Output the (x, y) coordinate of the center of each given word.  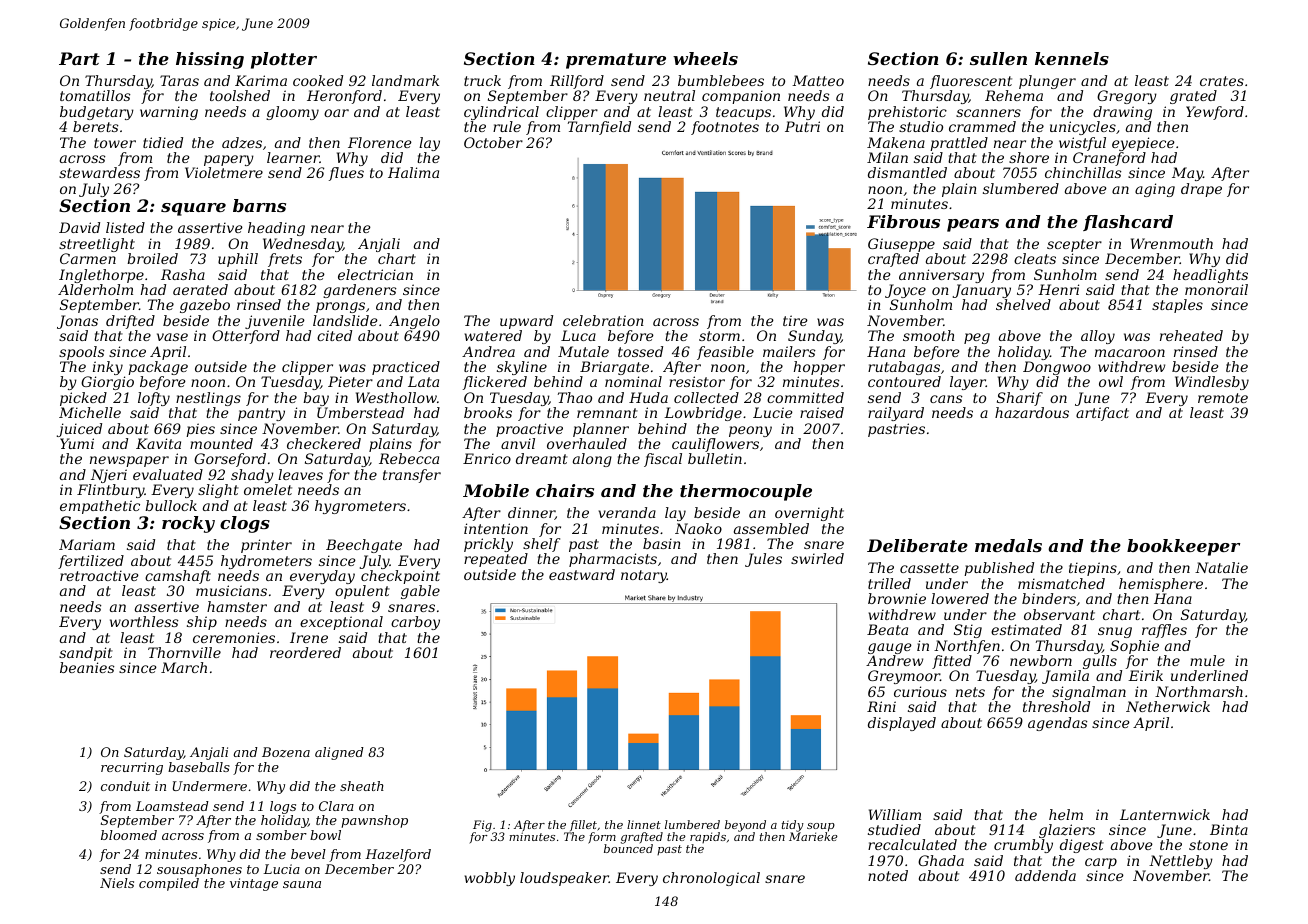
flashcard (1128, 223)
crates (1222, 81)
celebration (603, 320)
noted (888, 875)
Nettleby (1181, 862)
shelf (541, 545)
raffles (1164, 631)
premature (616, 61)
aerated (200, 289)
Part (79, 58)
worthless (144, 621)
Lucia (281, 869)
